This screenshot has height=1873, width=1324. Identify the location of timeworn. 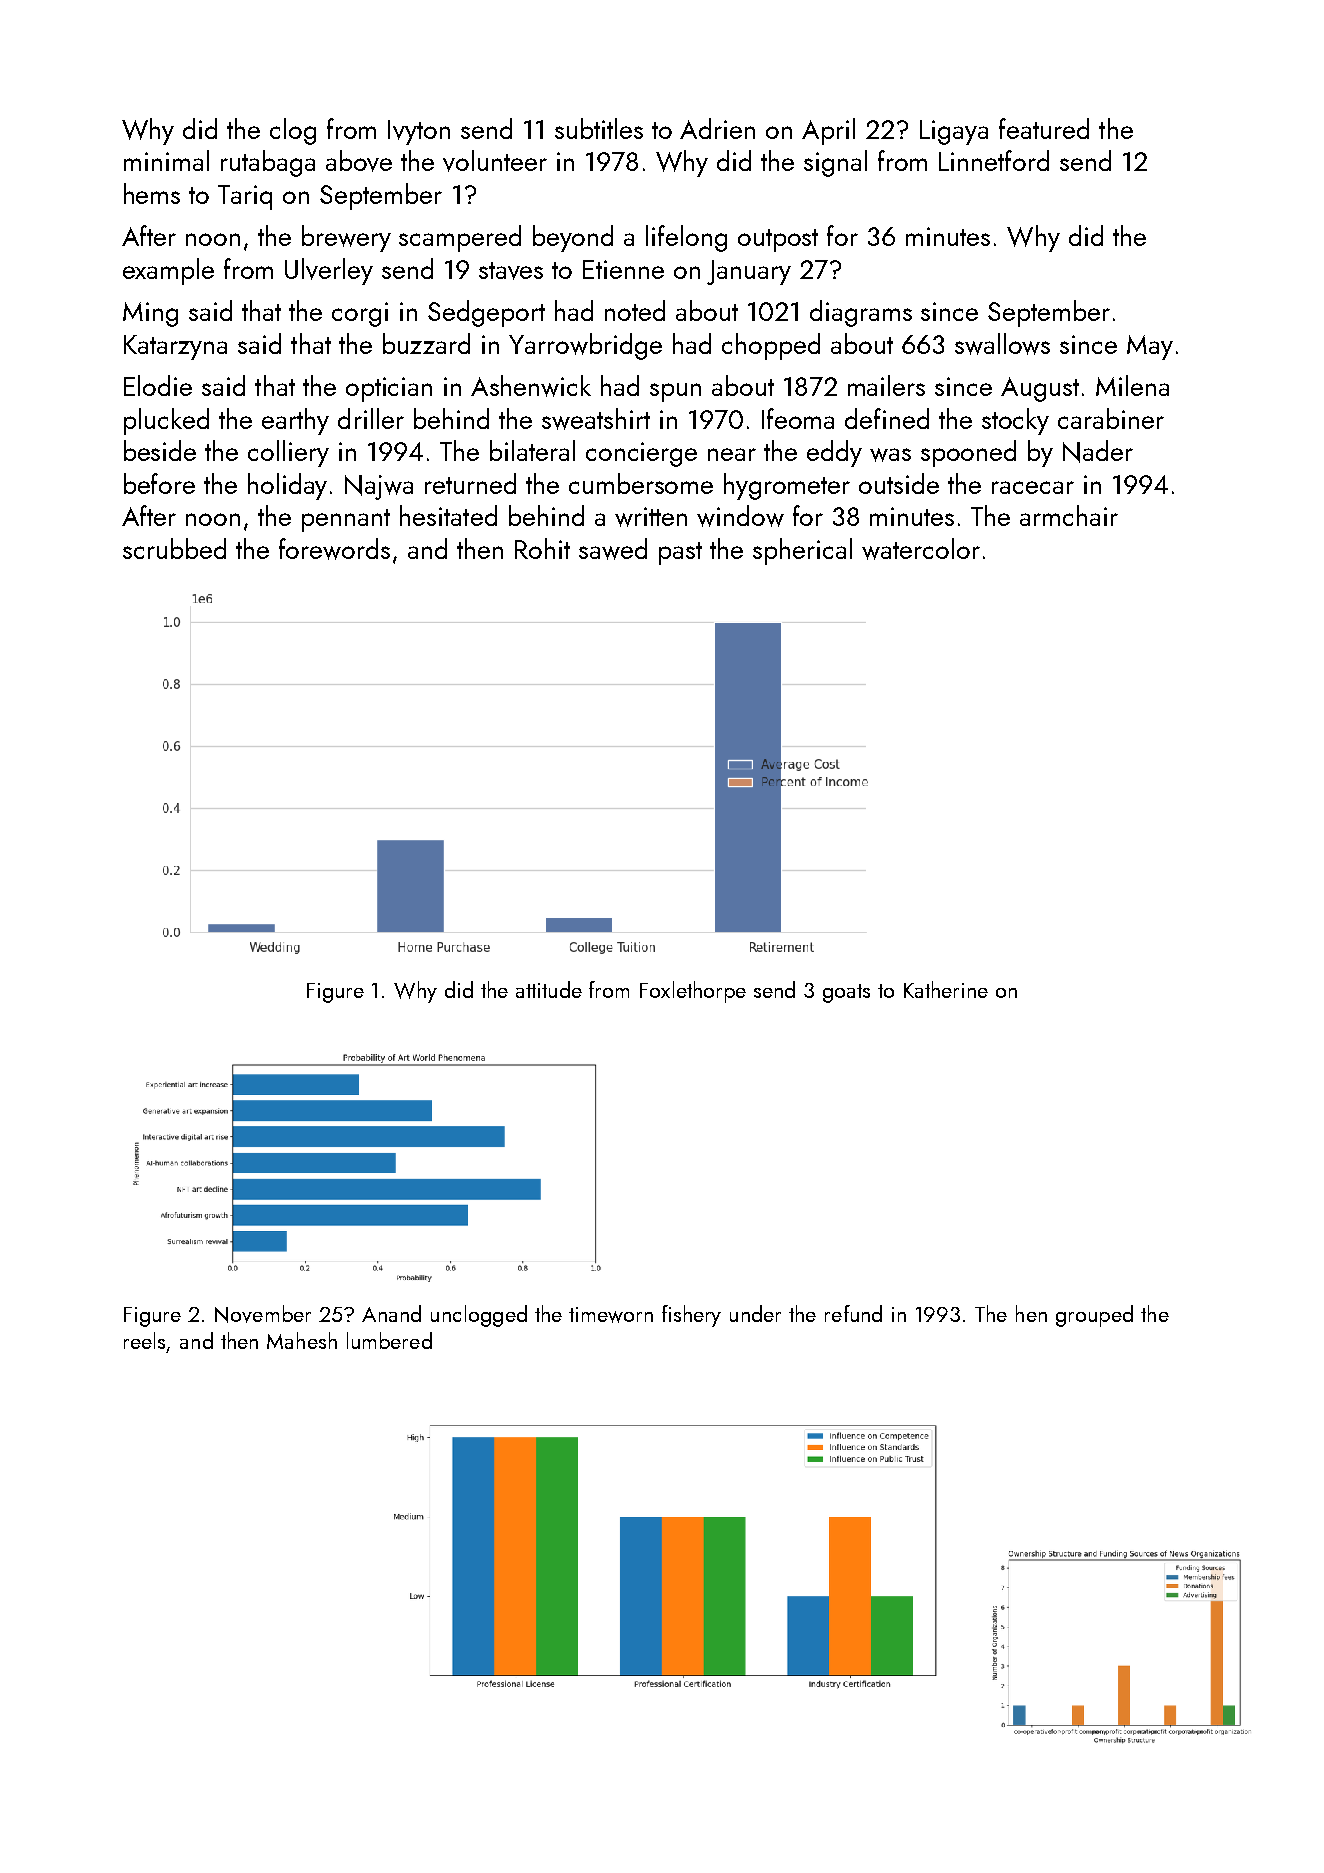
(611, 1315).
